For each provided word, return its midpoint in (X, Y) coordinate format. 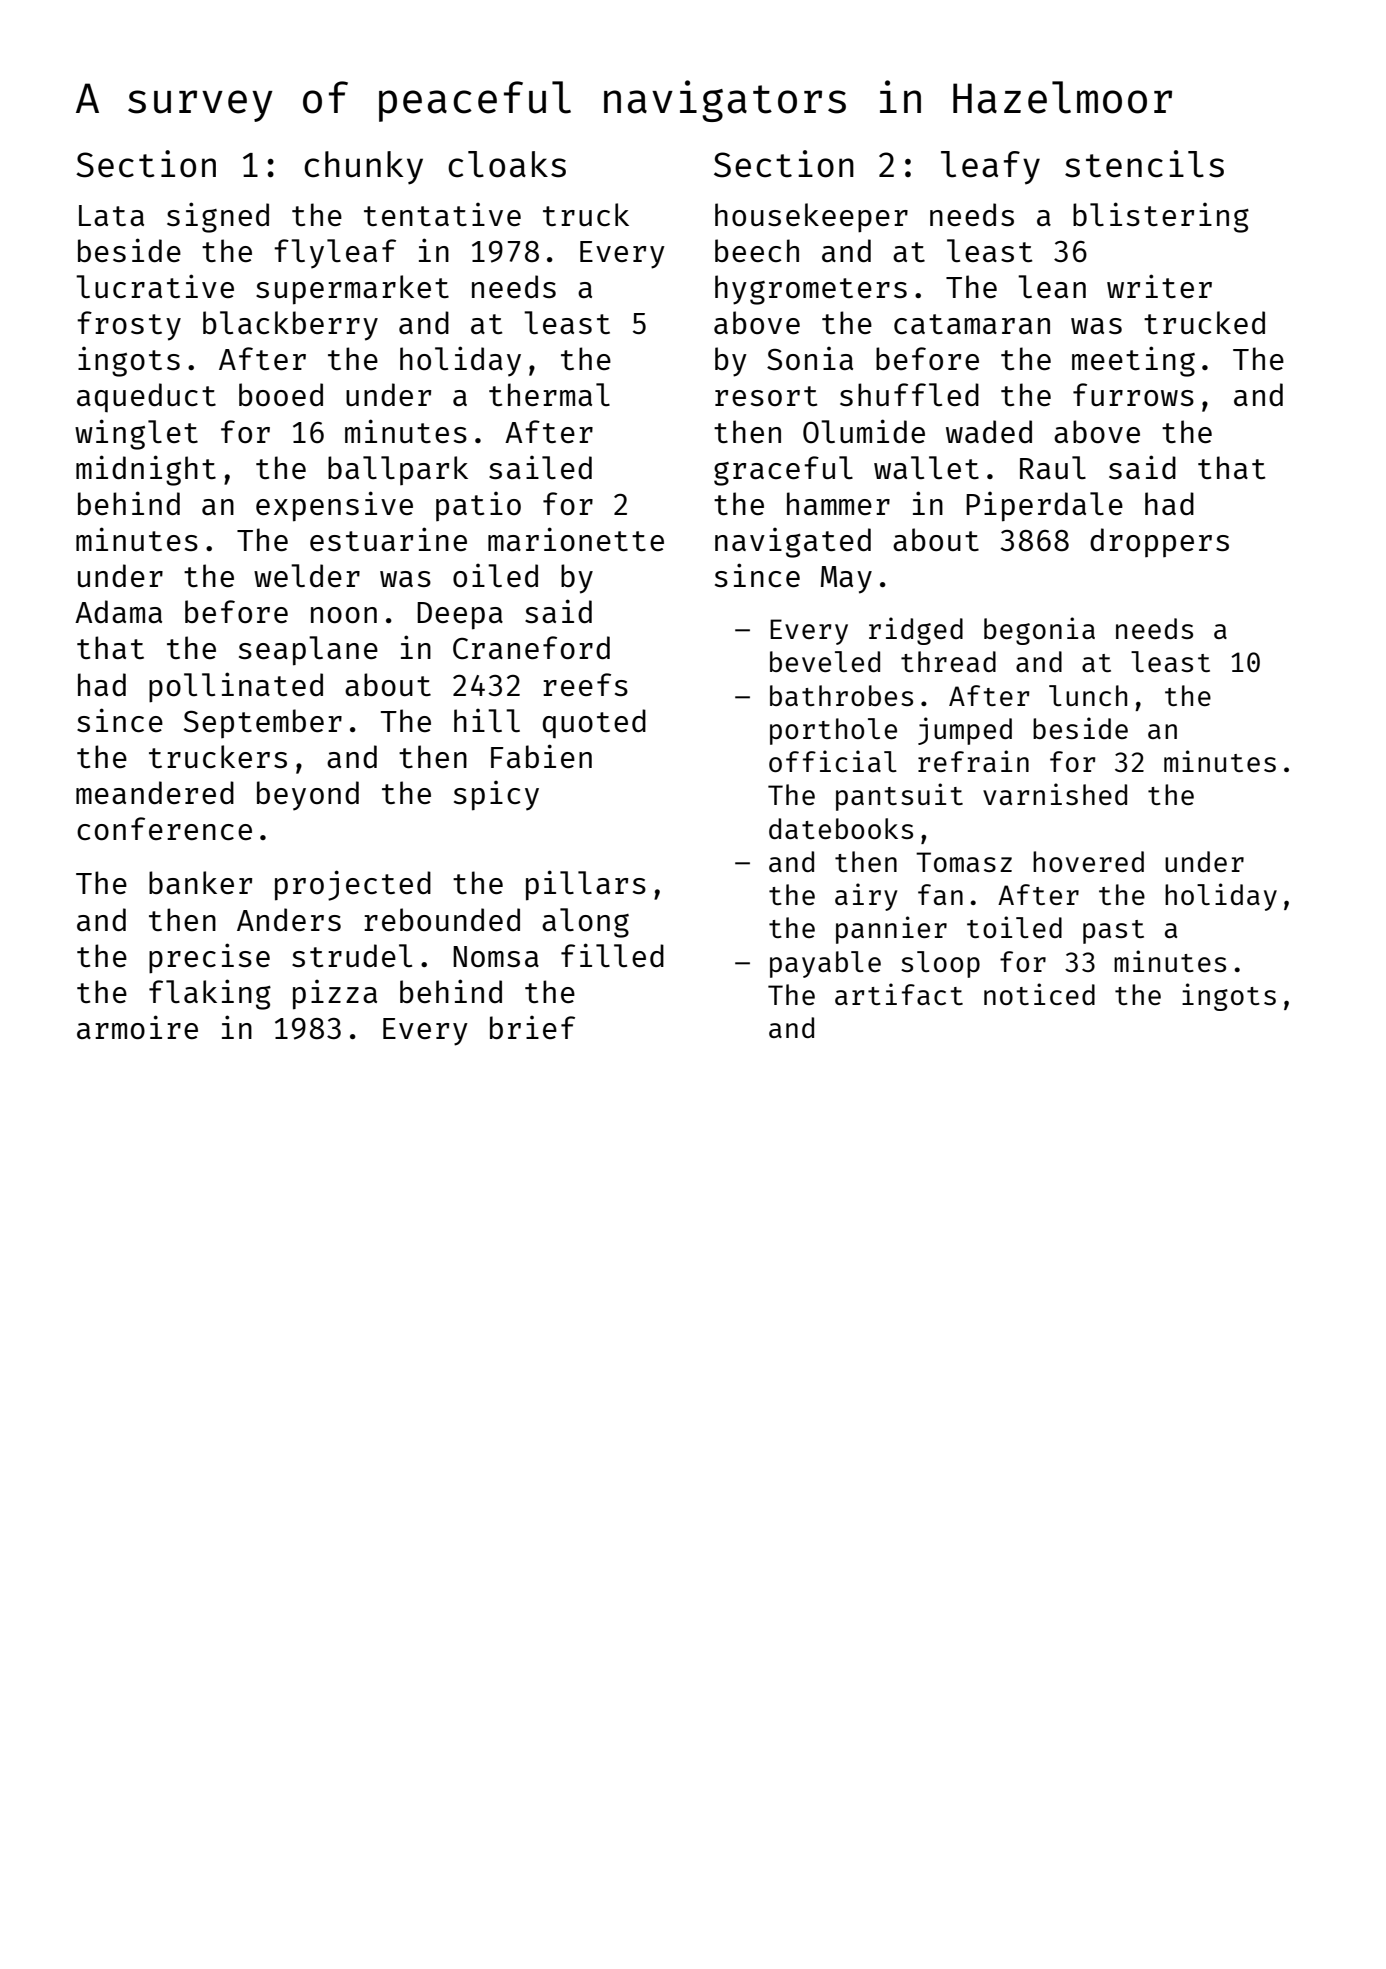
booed (281, 394)
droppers (1159, 542)
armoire (137, 1027)
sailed (540, 467)
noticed (1039, 994)
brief (532, 1027)
